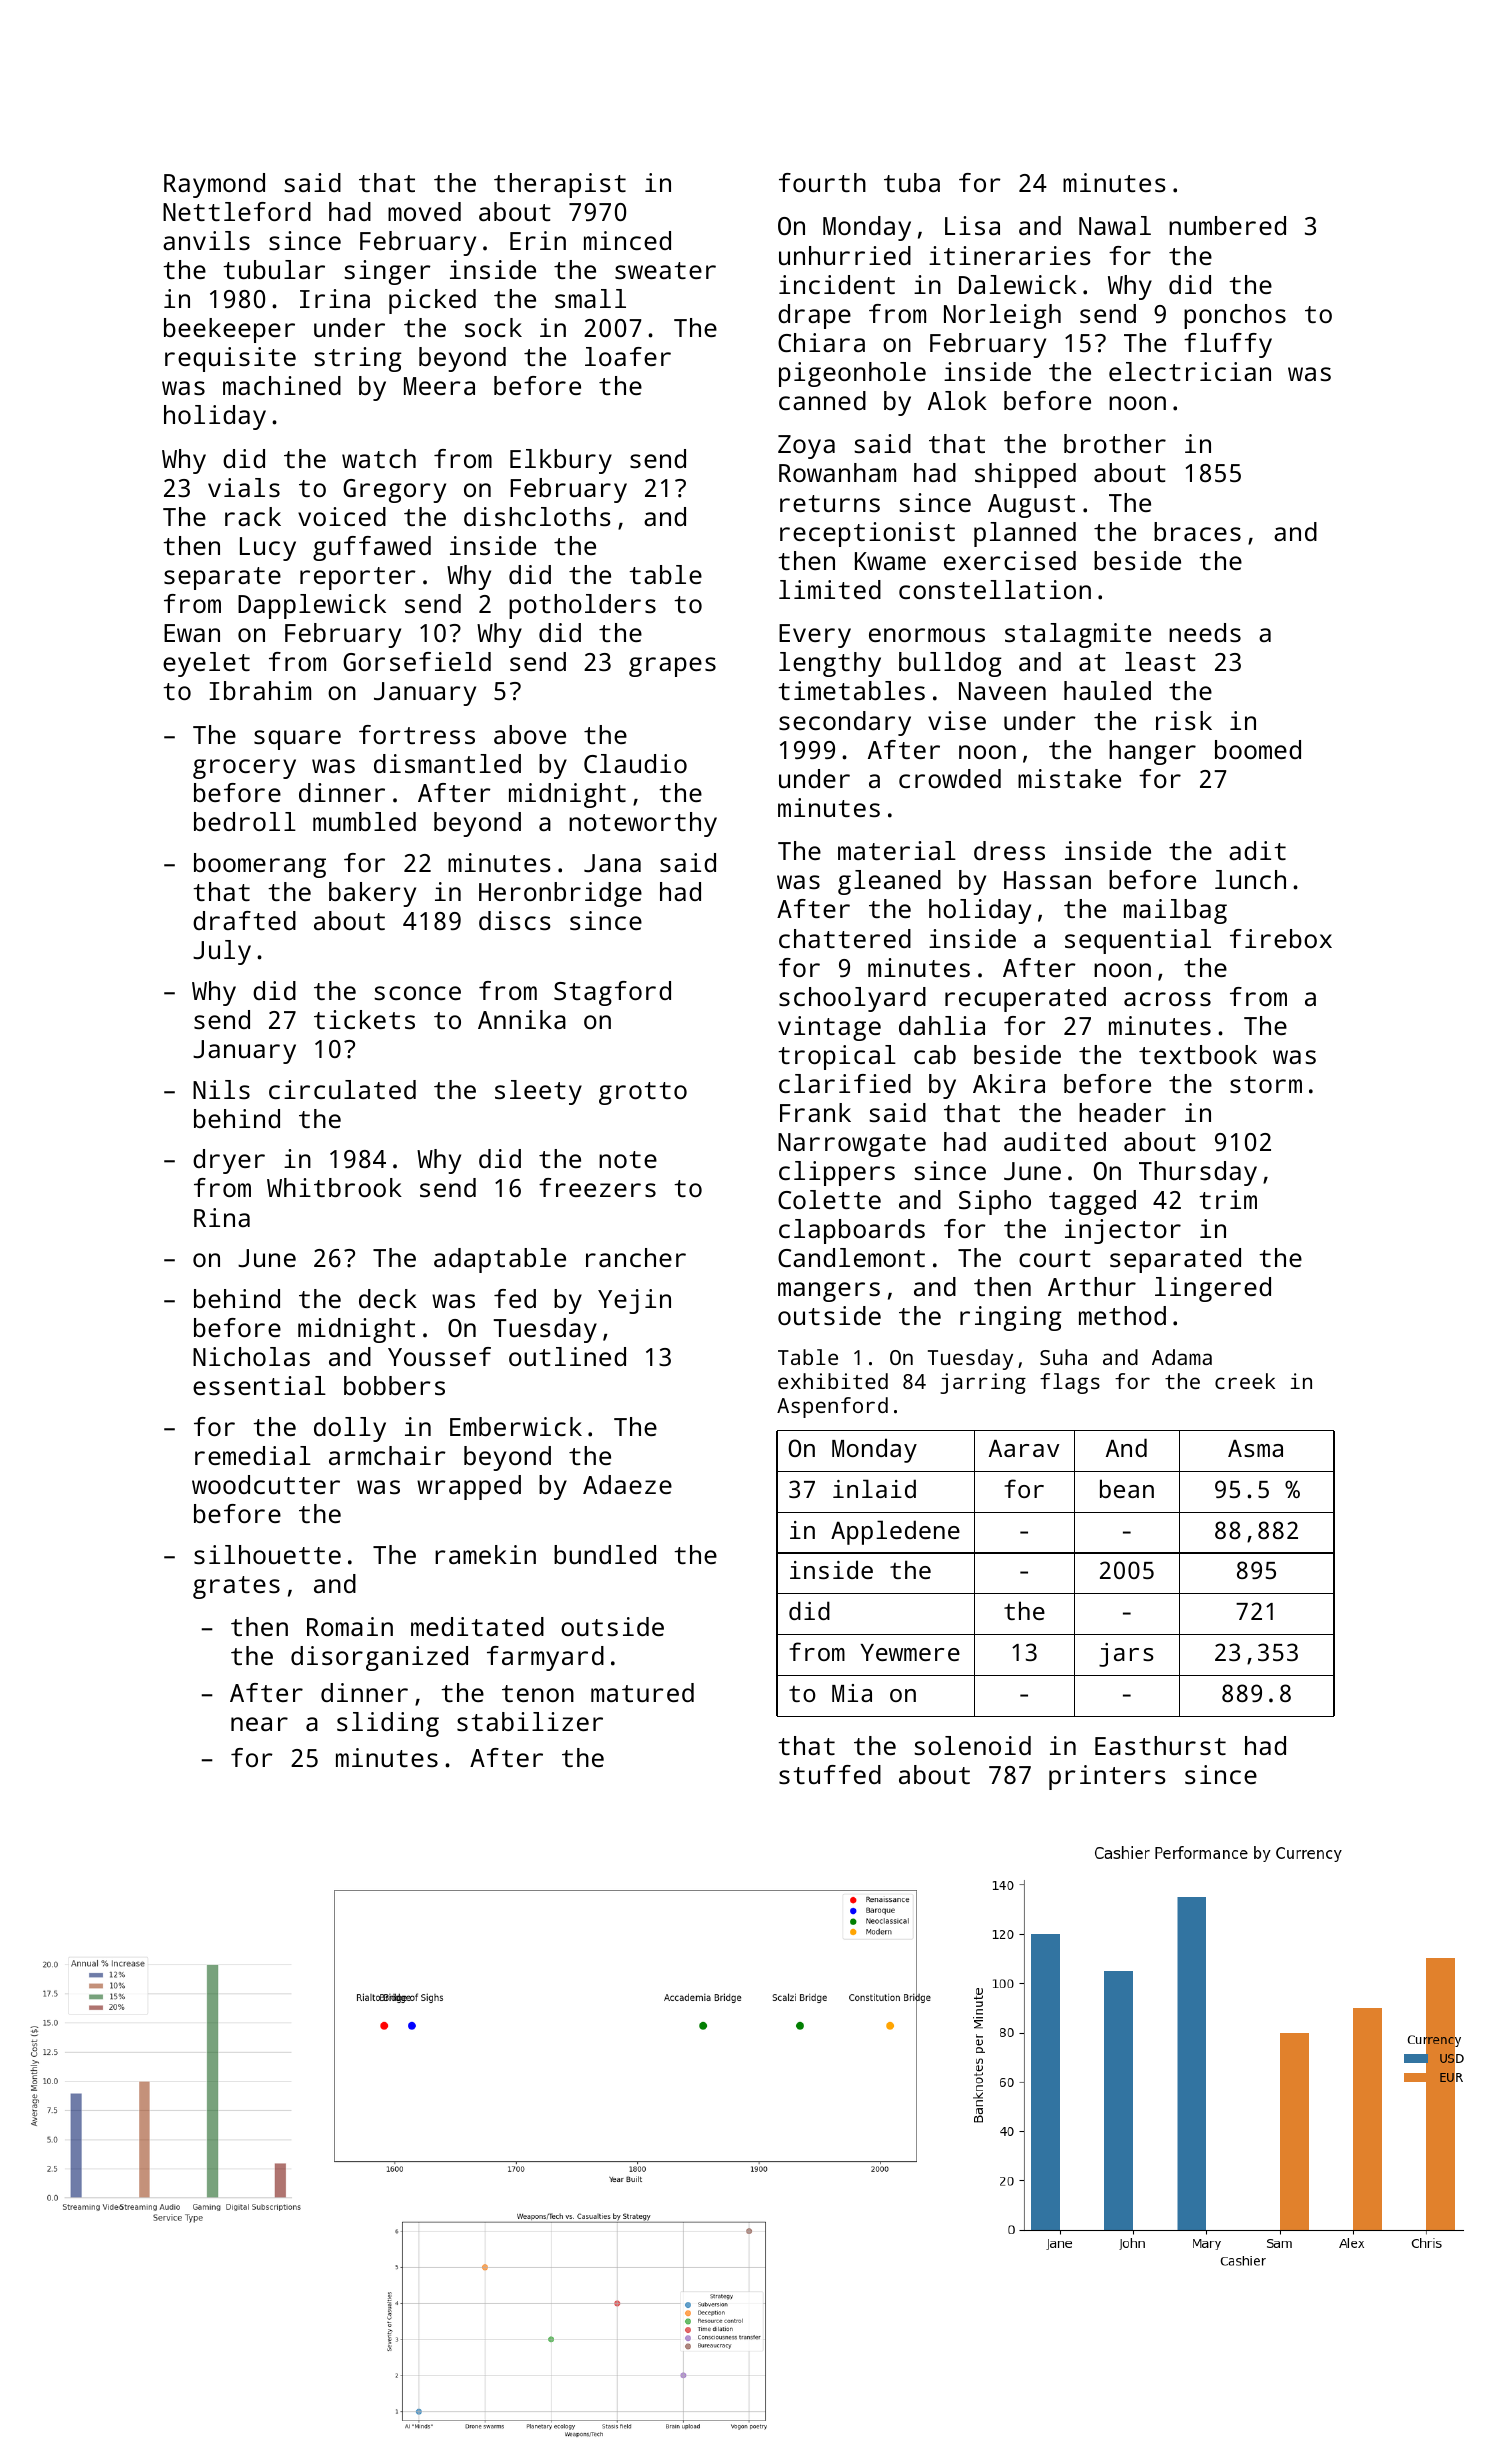 The width and height of the page is (1496, 2464). I want to click on tuba, so click(912, 182).
